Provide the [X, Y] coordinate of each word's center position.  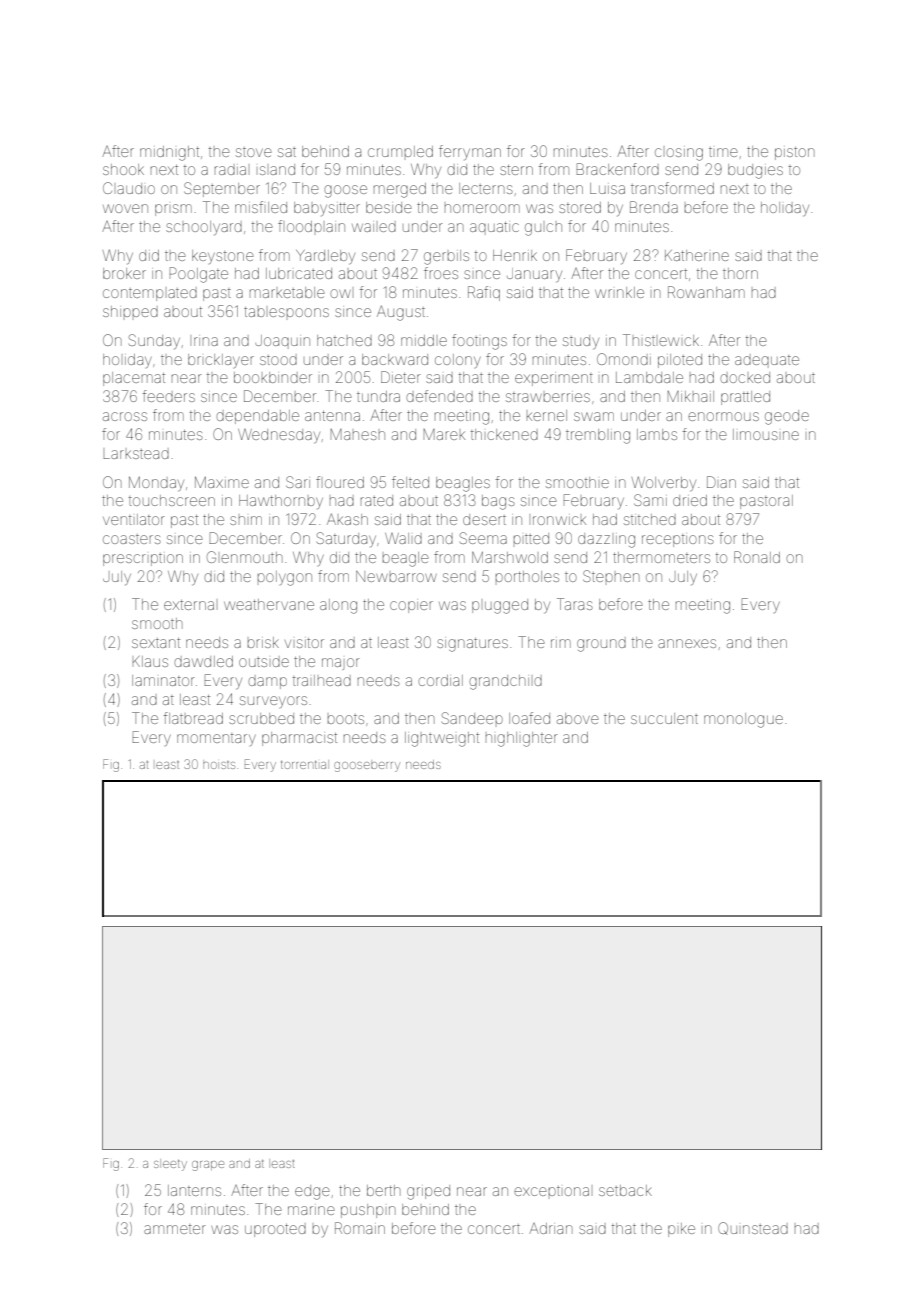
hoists [219, 765]
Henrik [515, 255]
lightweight [442, 739]
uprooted [275, 1230]
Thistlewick [661, 340]
